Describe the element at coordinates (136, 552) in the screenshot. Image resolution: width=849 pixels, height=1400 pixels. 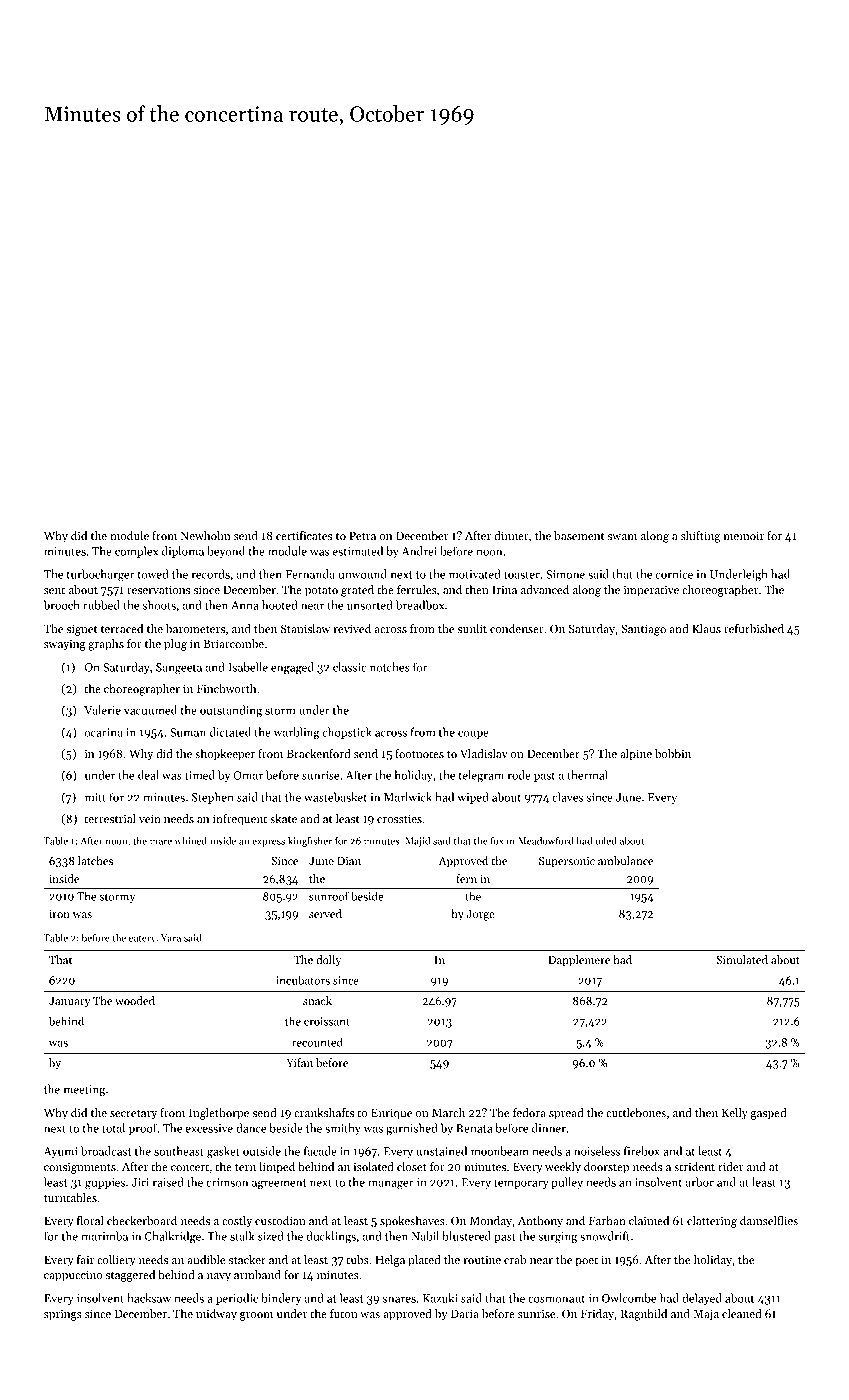
I see `complex` at that location.
